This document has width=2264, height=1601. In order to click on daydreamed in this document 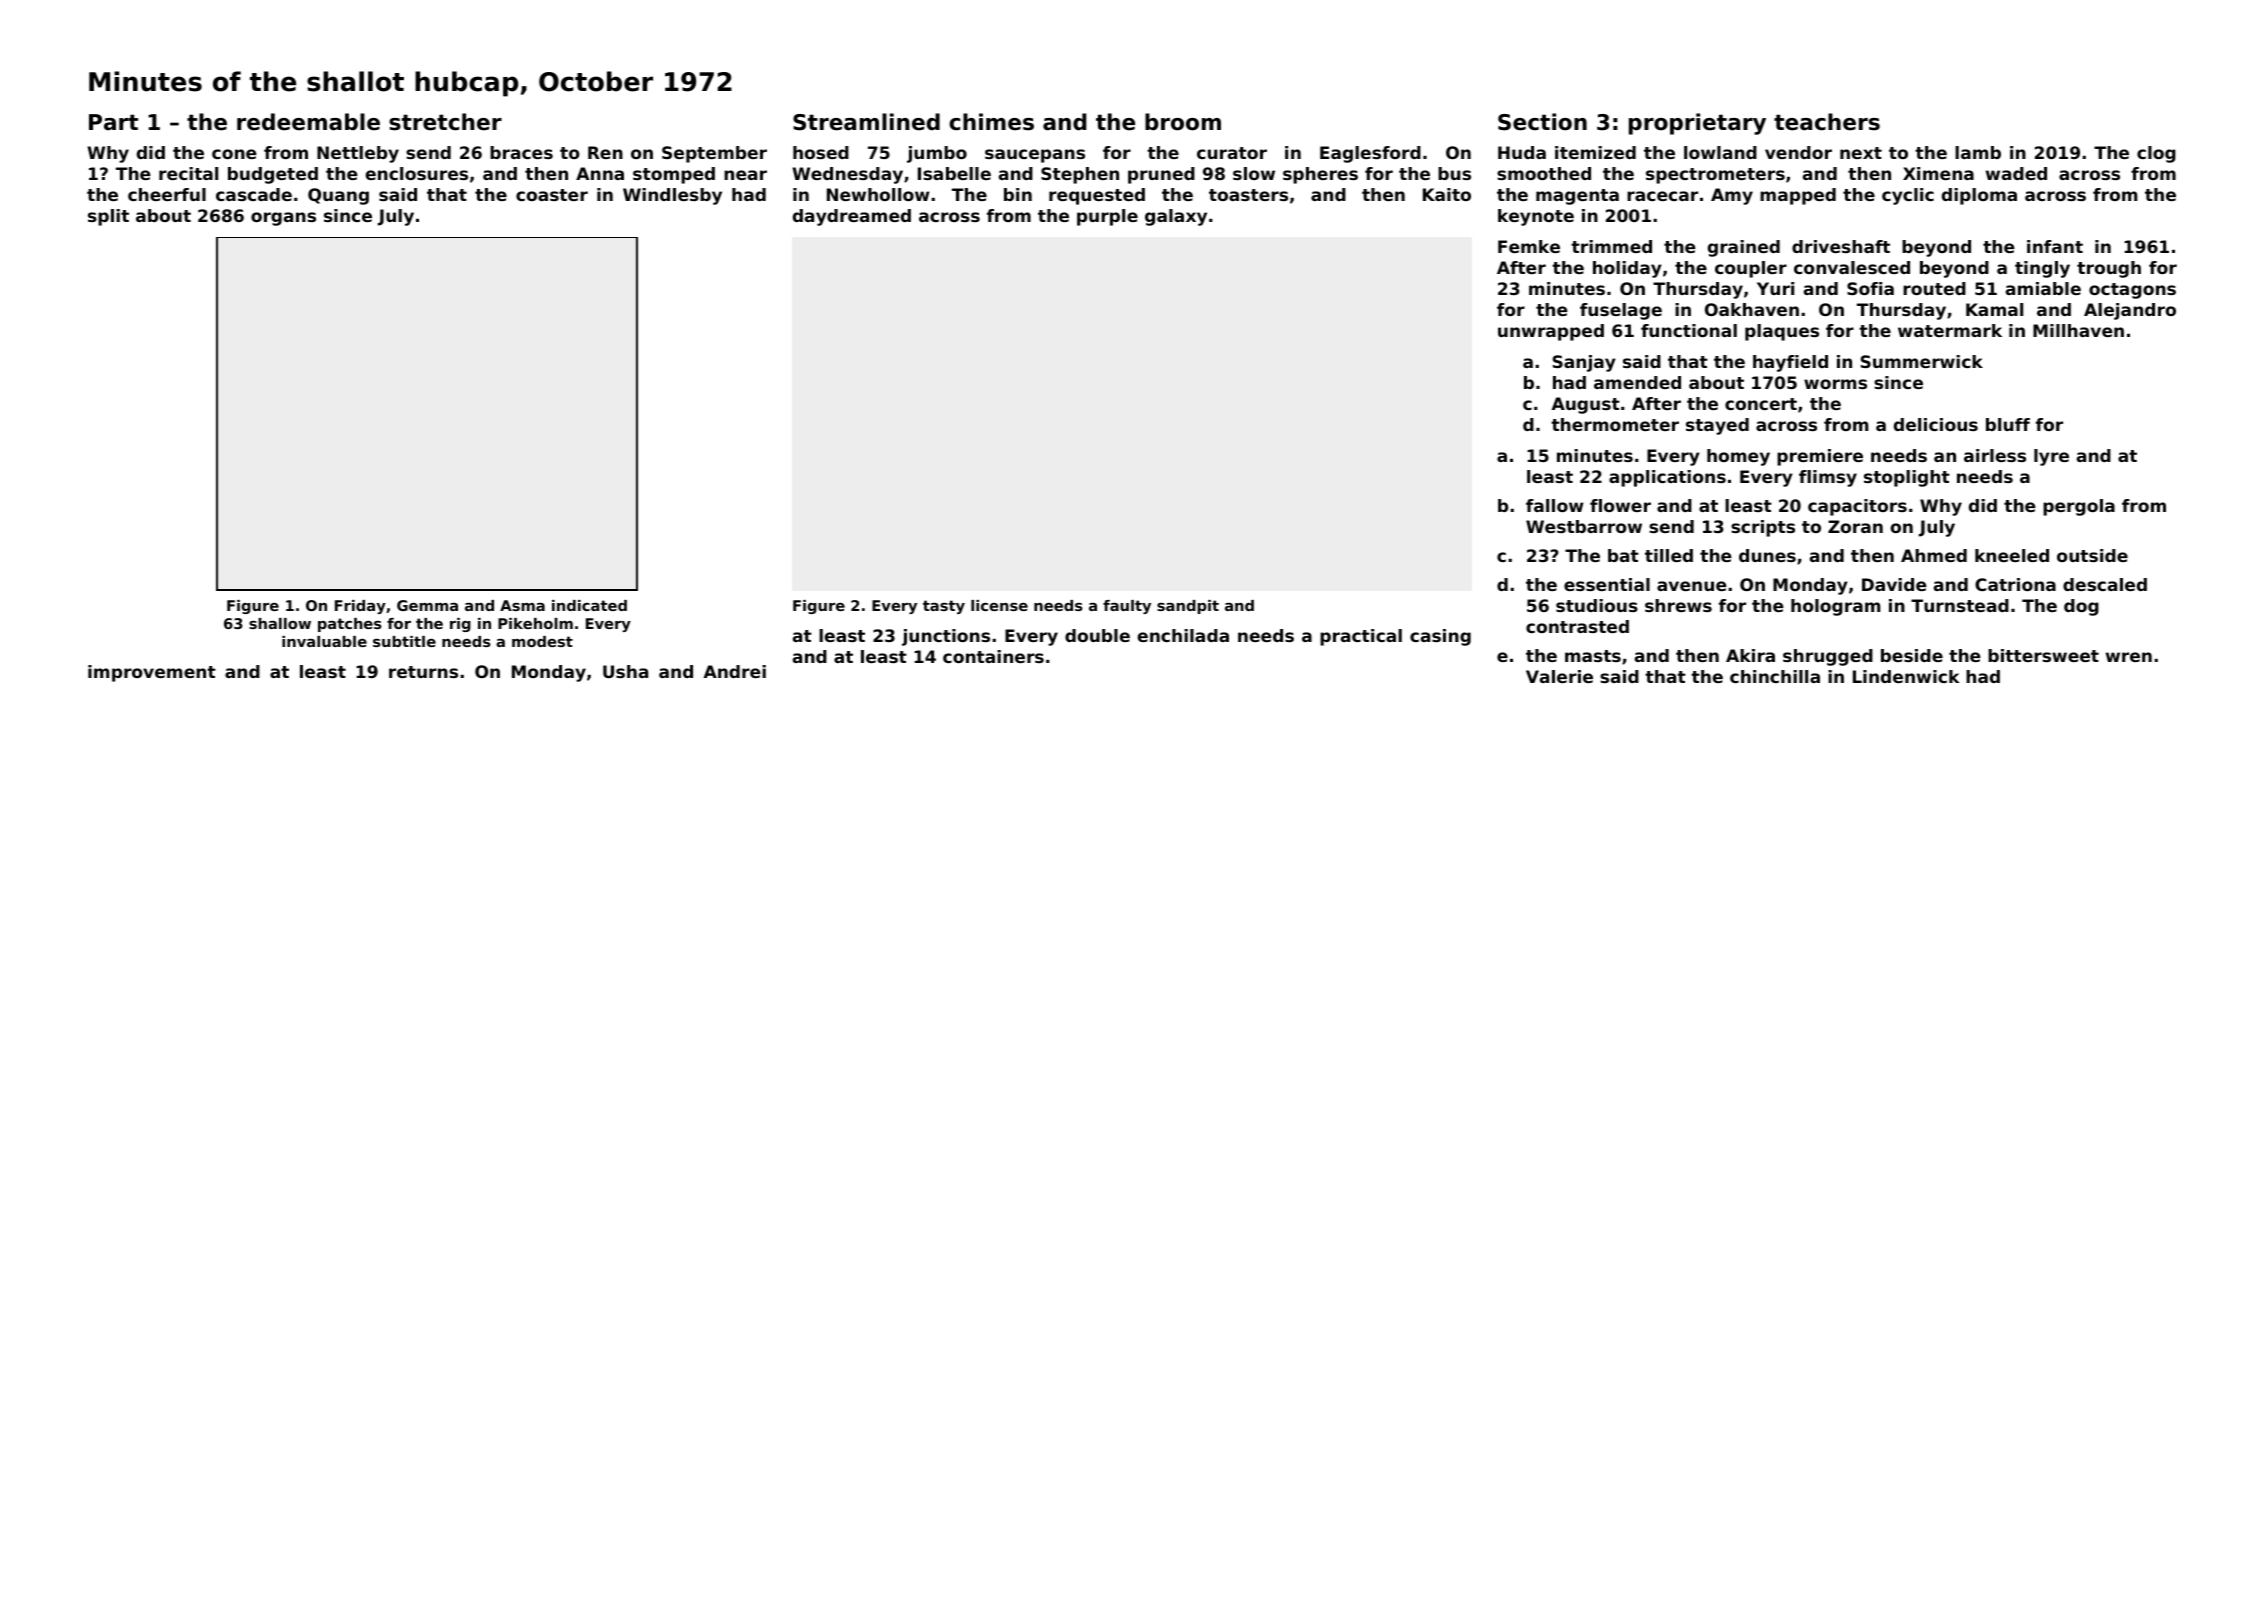, I will do `click(852, 217)`.
